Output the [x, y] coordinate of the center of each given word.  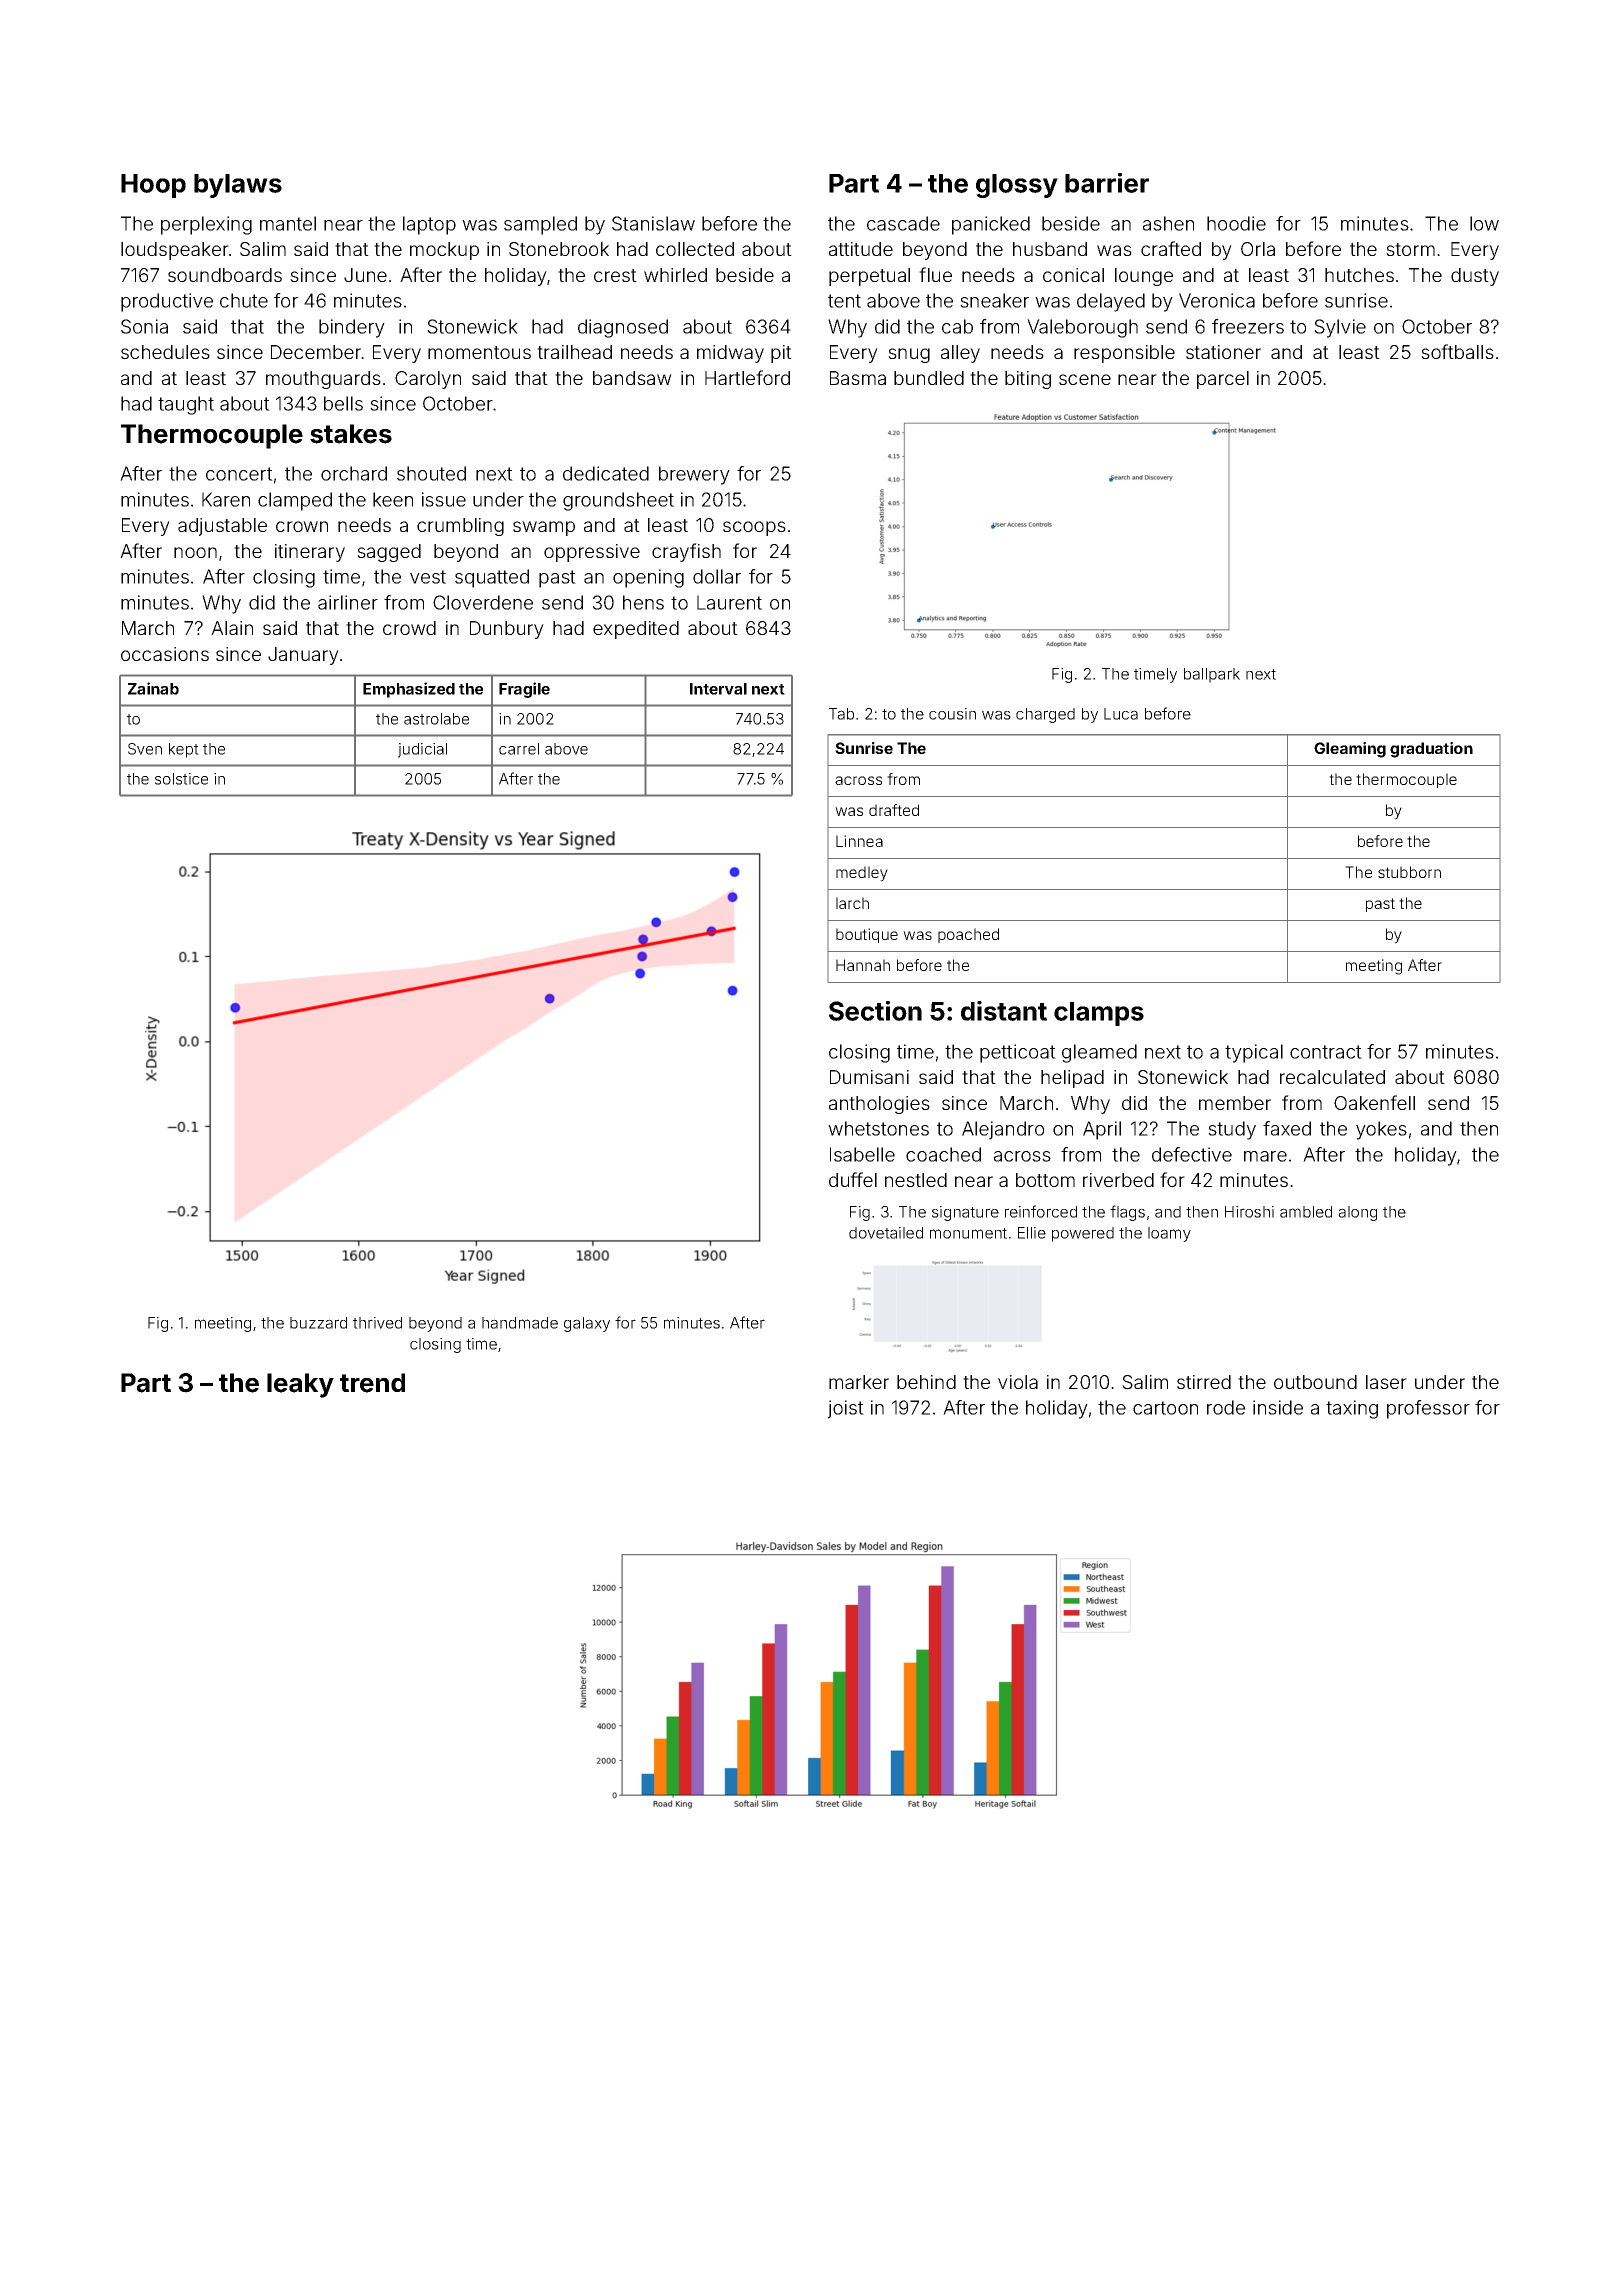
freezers [1248, 326]
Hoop [153, 186]
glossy [1017, 186]
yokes [1381, 1130]
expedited [636, 630]
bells [343, 403]
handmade [520, 1323]
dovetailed [886, 1233]
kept [184, 750]
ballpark [1212, 675]
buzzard [318, 1323]
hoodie [1236, 223]
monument [968, 1233]
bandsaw [632, 378]
